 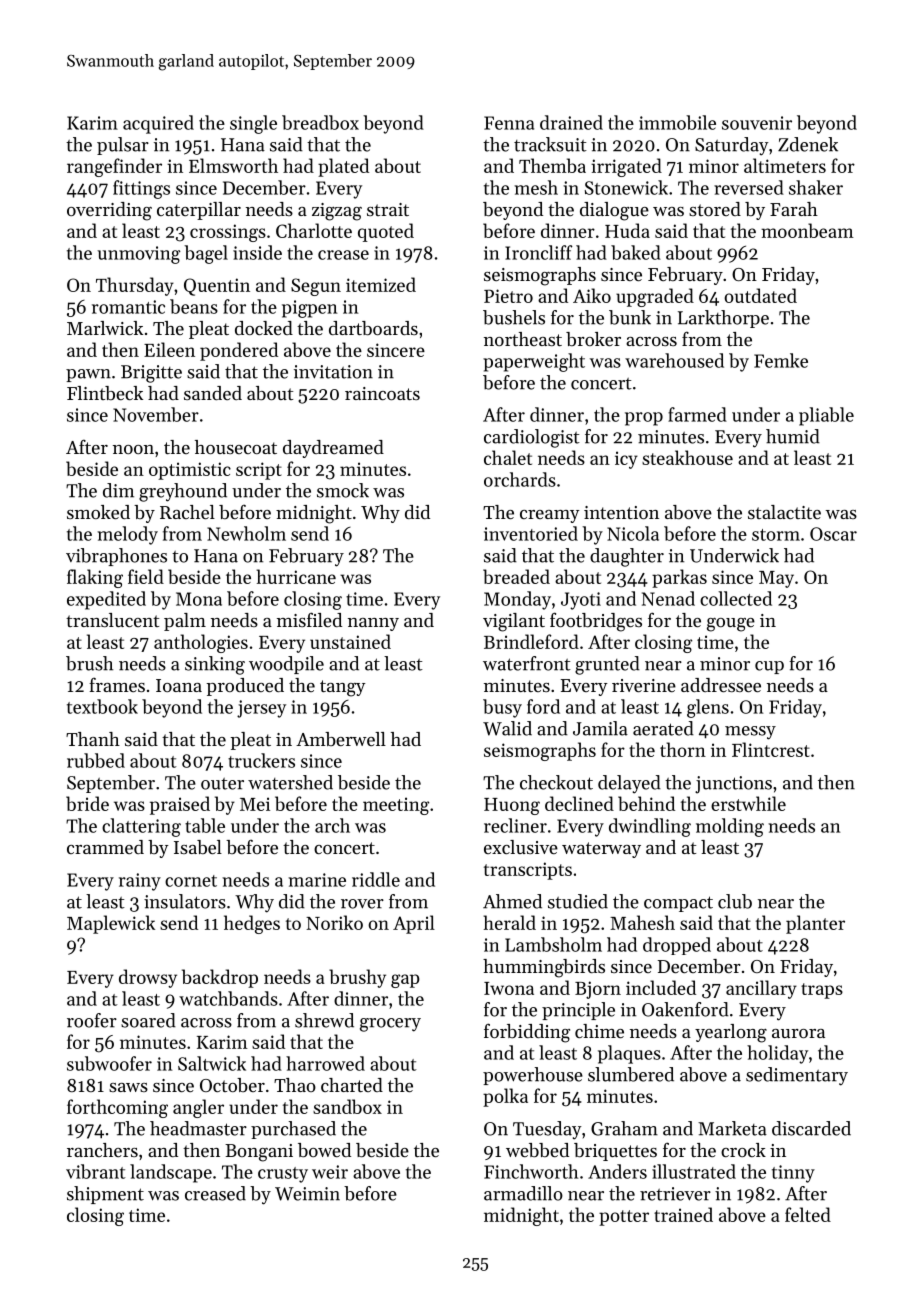 I want to click on Pietro, so click(x=508, y=296).
